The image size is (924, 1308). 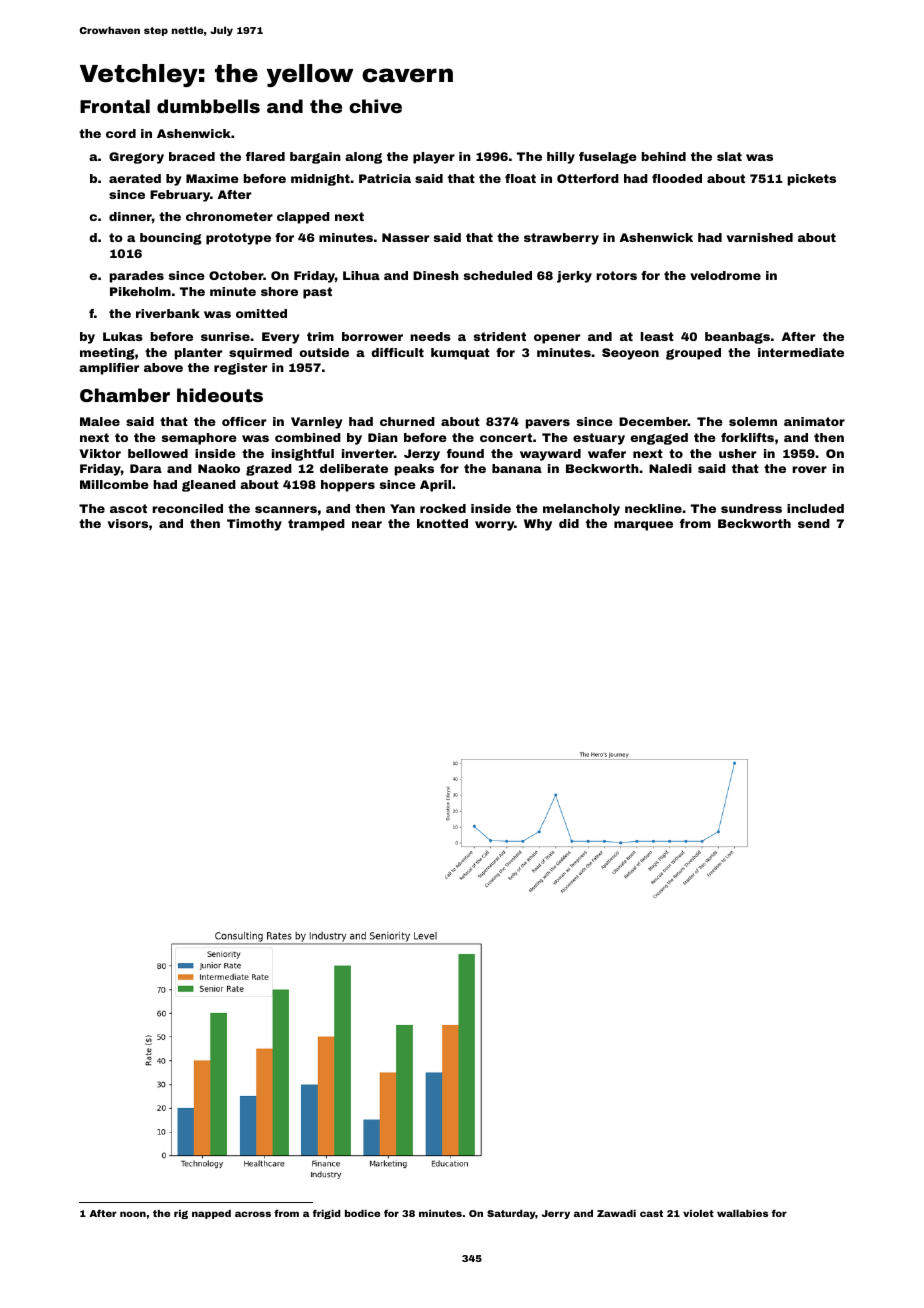 I want to click on included, so click(x=815, y=508).
